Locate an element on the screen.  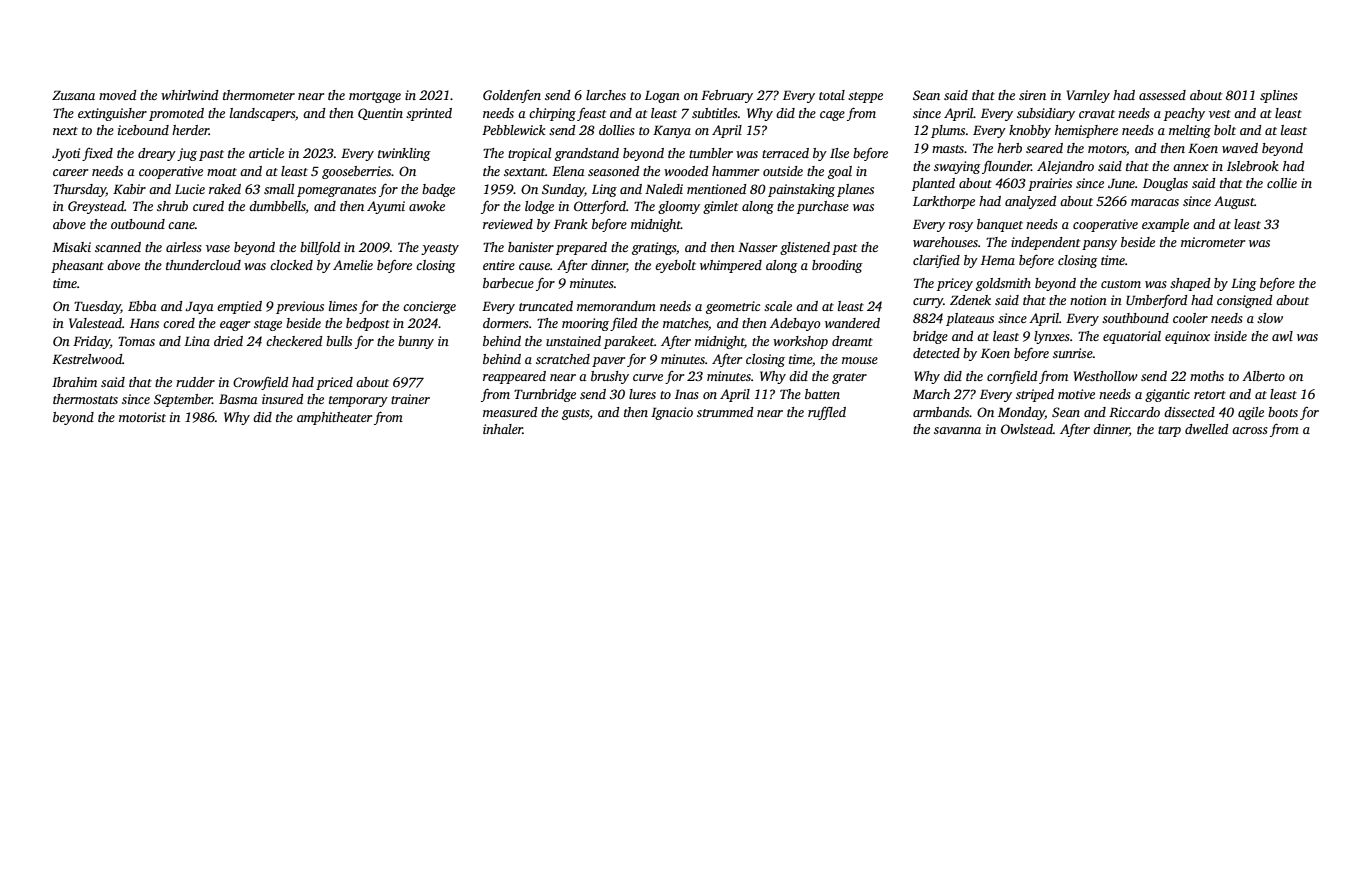
Kanya is located at coordinates (672, 131).
